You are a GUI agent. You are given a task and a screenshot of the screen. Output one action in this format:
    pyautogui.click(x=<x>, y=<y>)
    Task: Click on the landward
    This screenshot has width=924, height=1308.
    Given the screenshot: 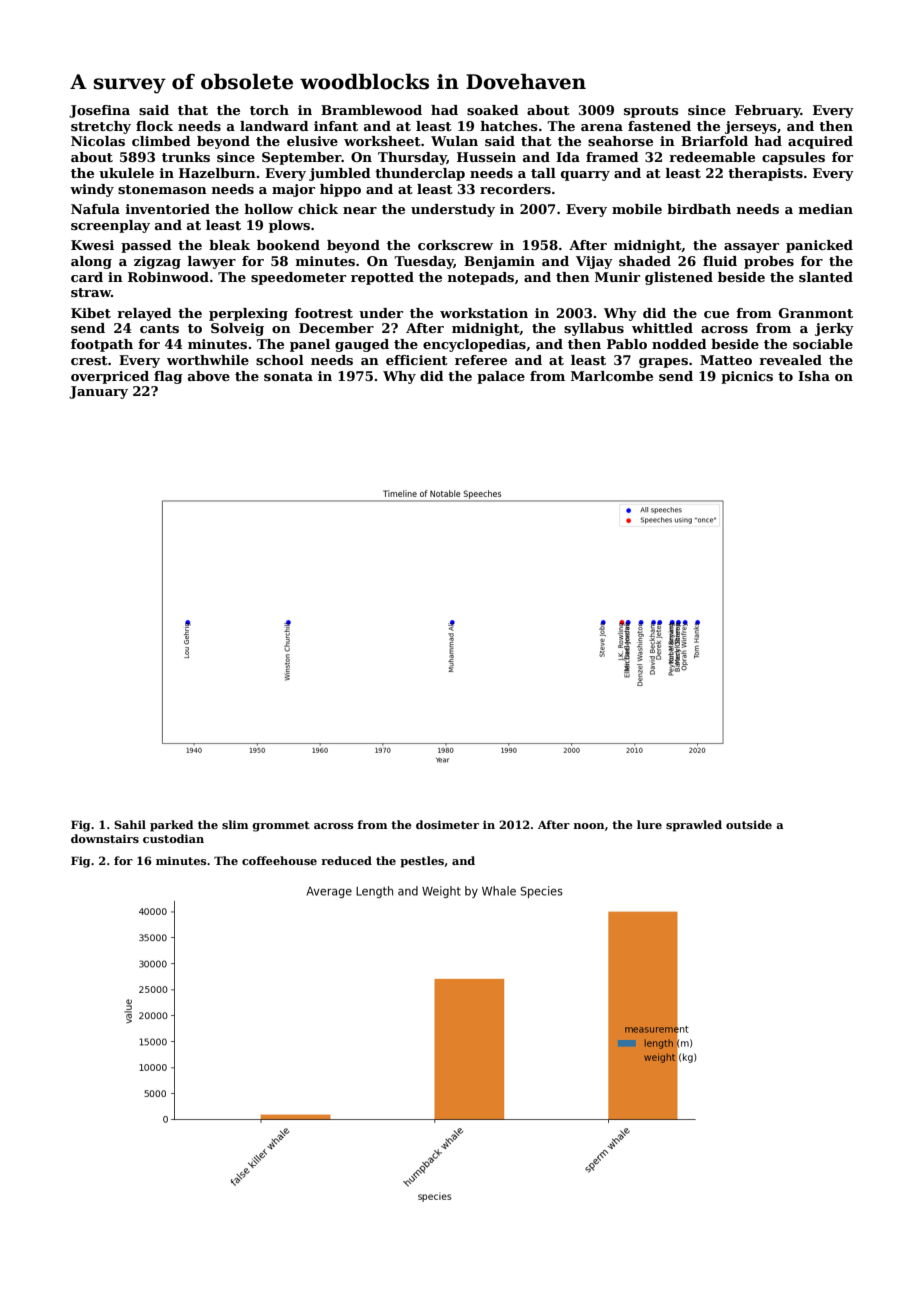 What is the action you would take?
    pyautogui.click(x=274, y=126)
